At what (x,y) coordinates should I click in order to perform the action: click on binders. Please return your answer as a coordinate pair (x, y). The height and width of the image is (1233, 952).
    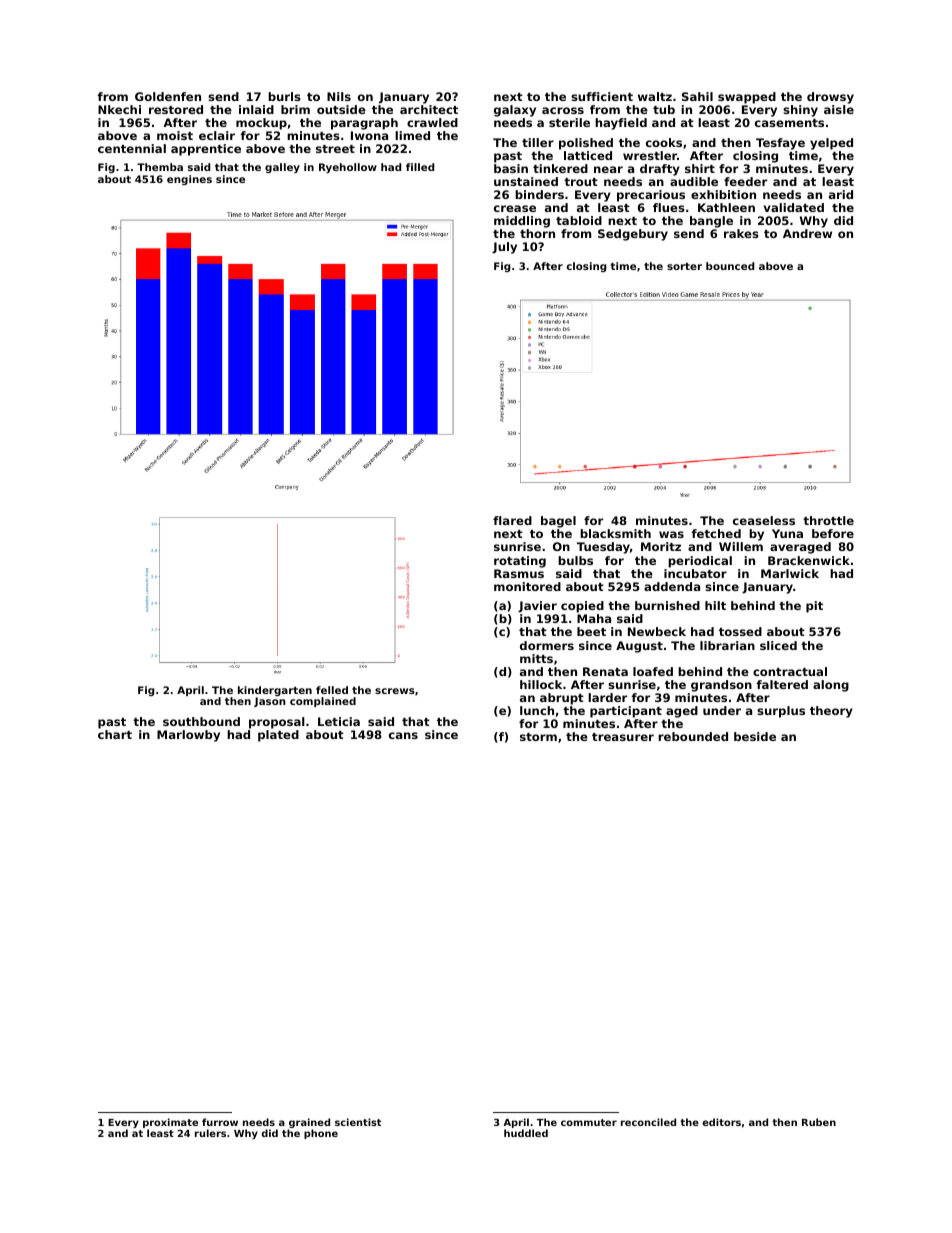
    Looking at the image, I should click on (539, 194).
